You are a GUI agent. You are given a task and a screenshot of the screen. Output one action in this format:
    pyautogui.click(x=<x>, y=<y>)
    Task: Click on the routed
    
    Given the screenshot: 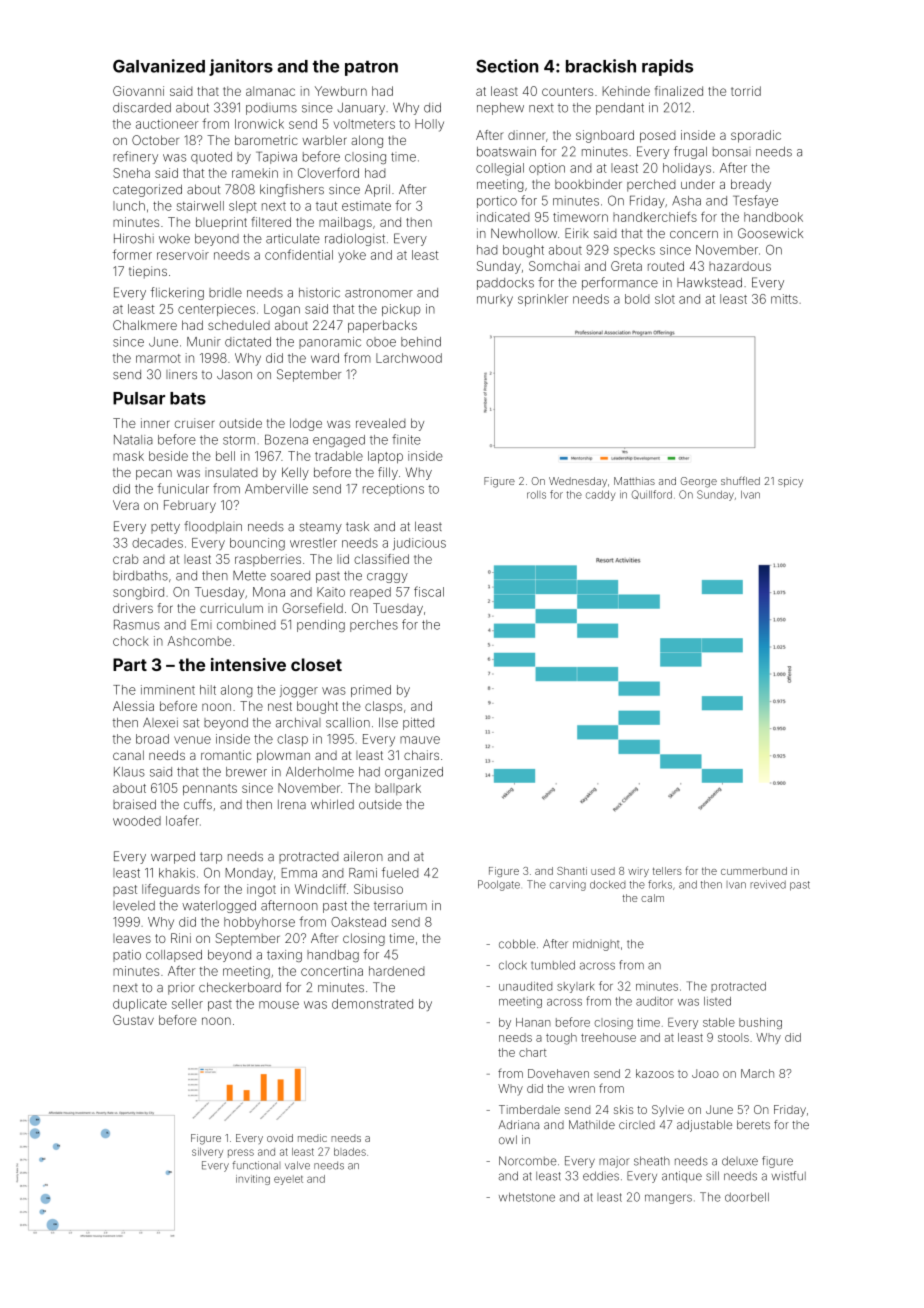 What is the action you would take?
    pyautogui.click(x=666, y=266)
